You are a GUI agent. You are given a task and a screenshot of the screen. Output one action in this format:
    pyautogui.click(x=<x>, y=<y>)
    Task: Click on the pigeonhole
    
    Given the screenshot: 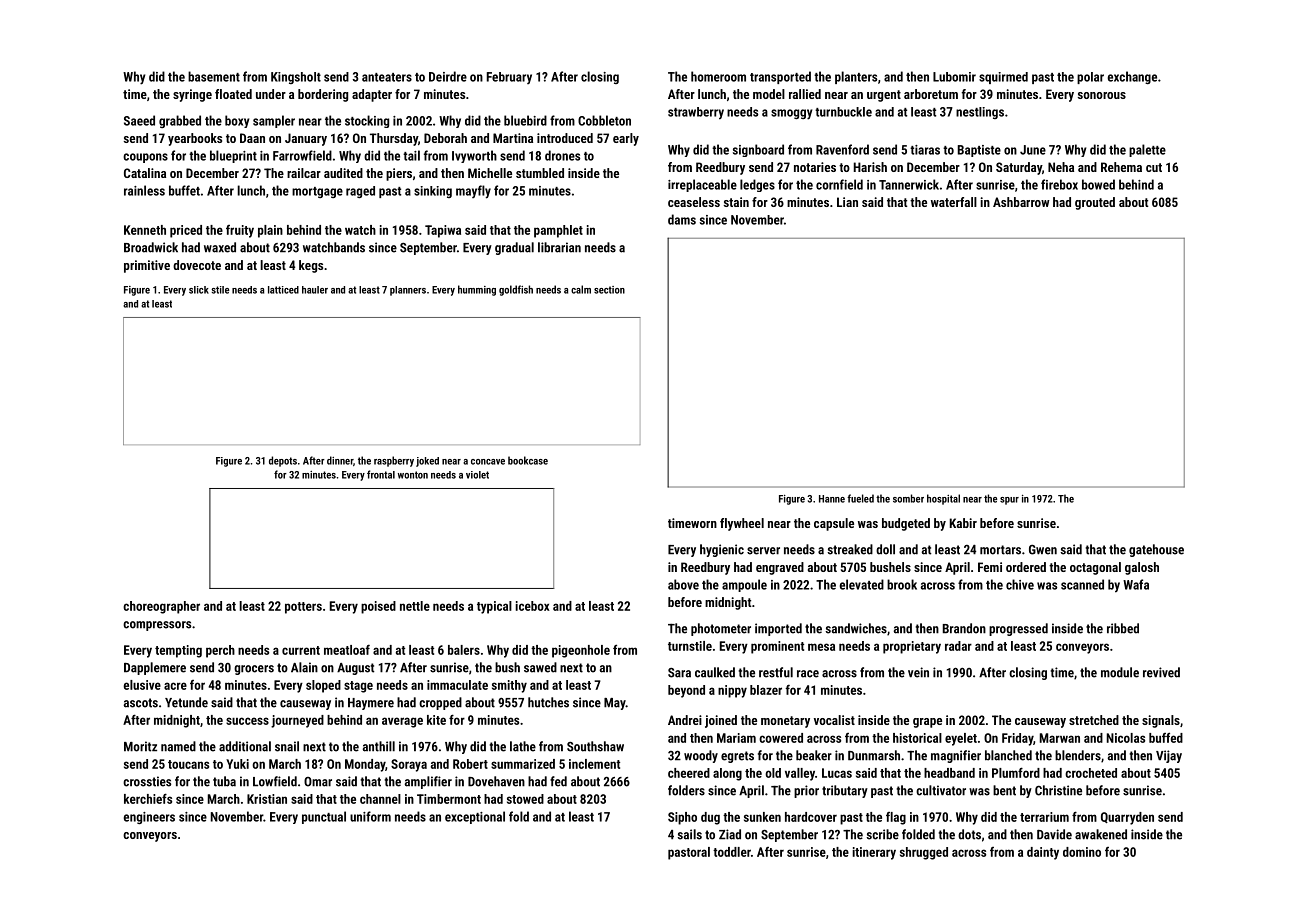 What is the action you would take?
    pyautogui.click(x=581, y=651)
